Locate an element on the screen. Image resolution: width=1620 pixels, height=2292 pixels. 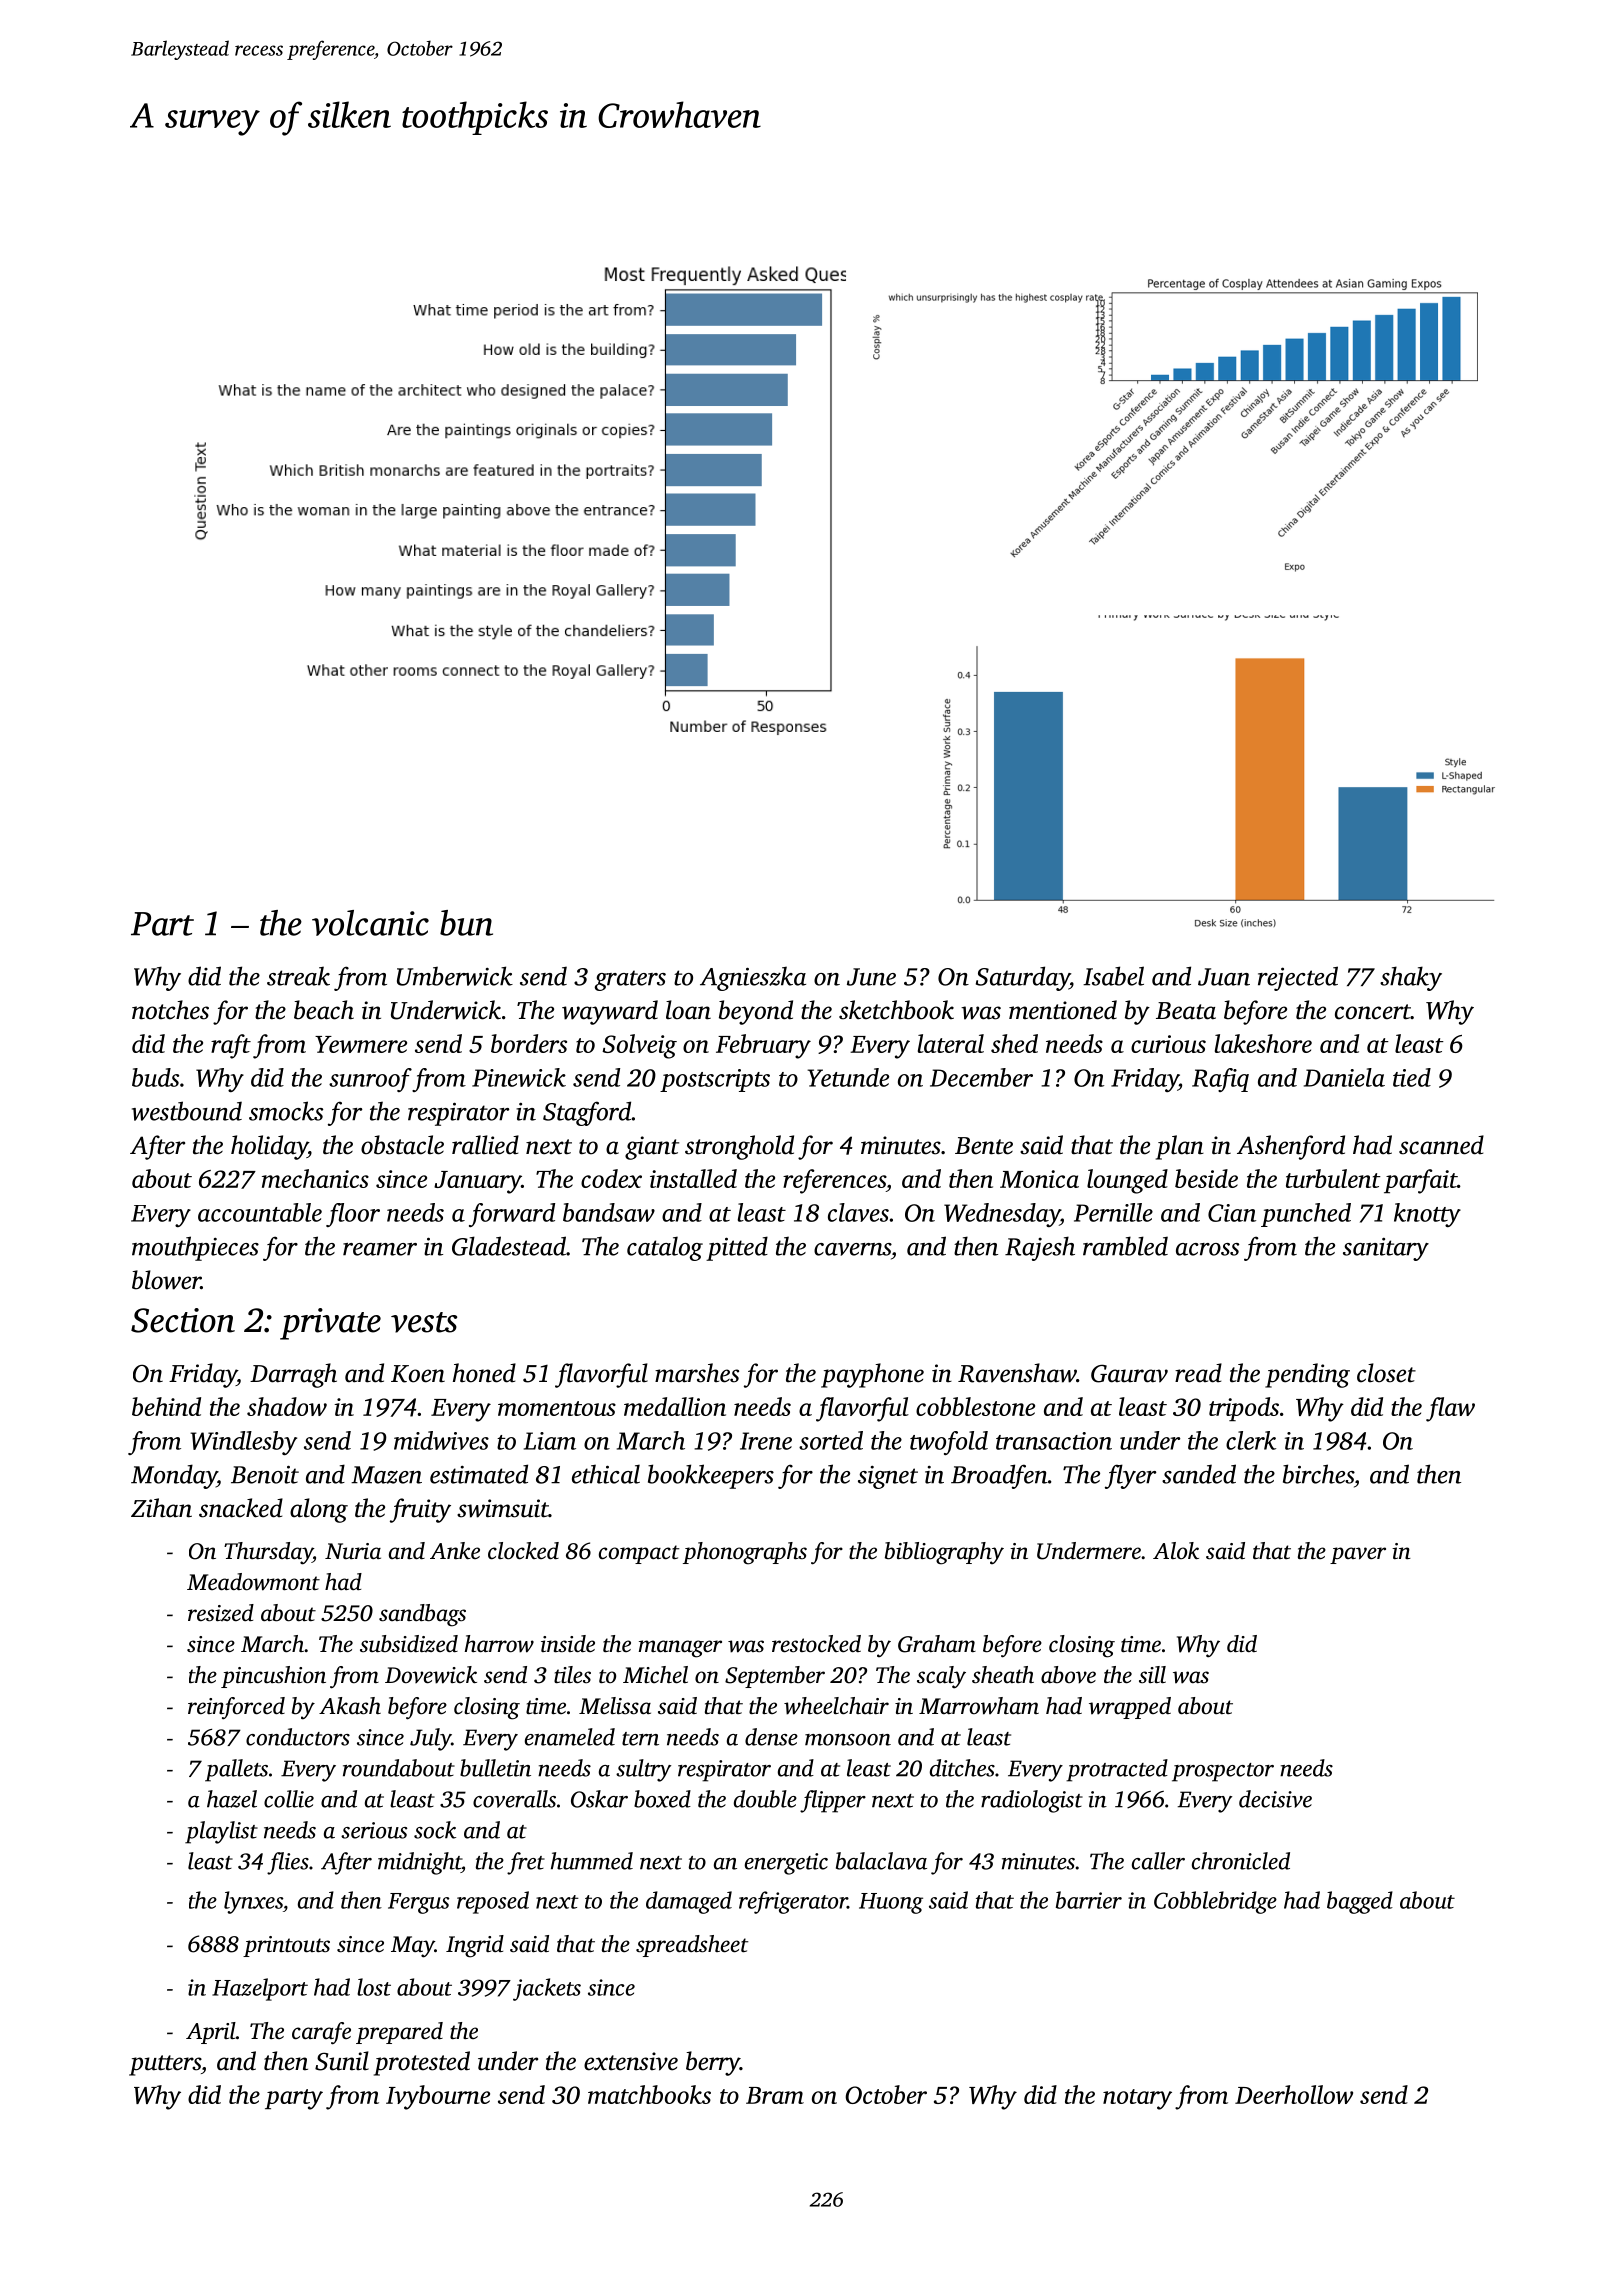
Umberwick is located at coordinates (455, 976).
